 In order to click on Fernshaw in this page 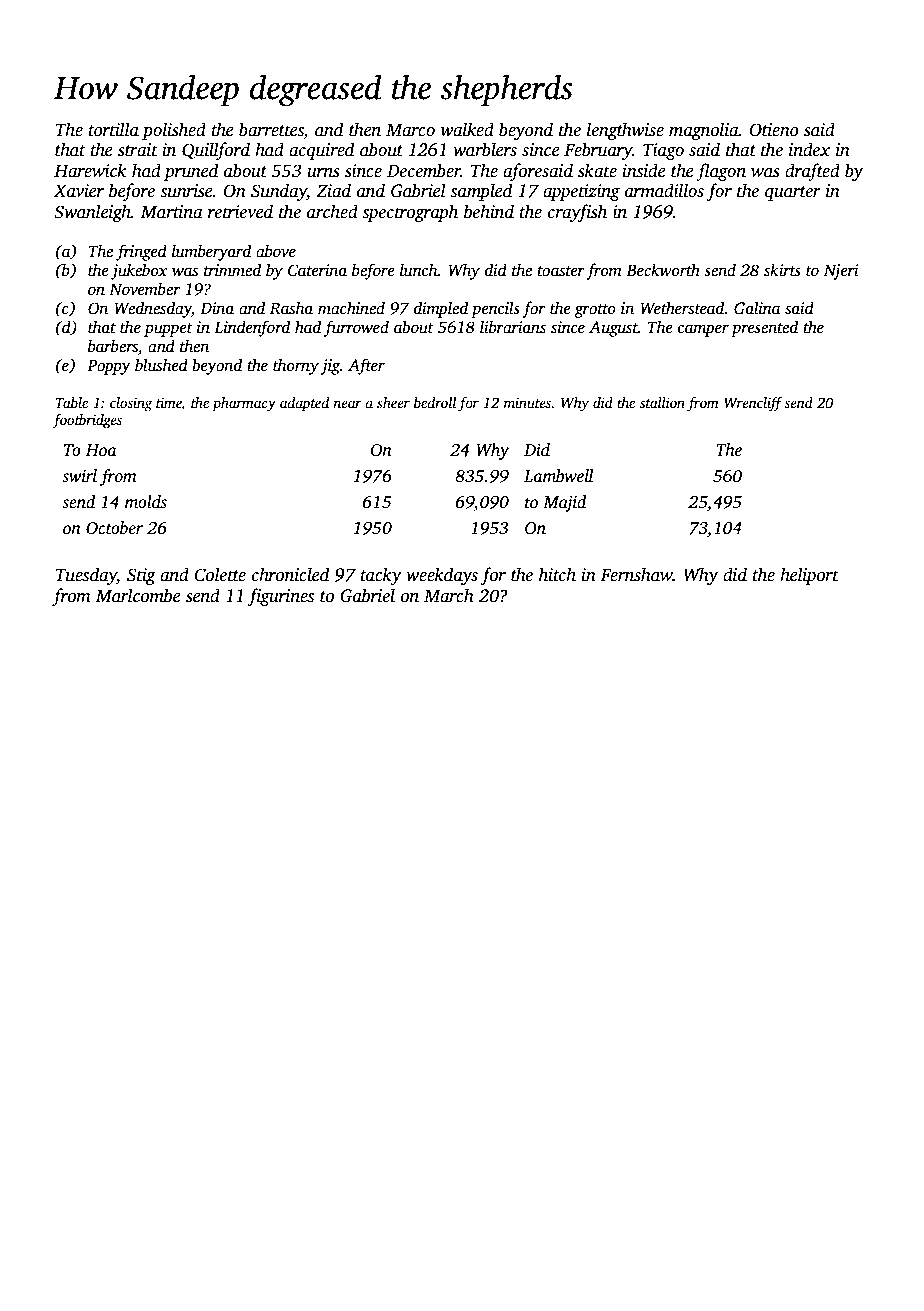, I will do `click(636, 574)`.
